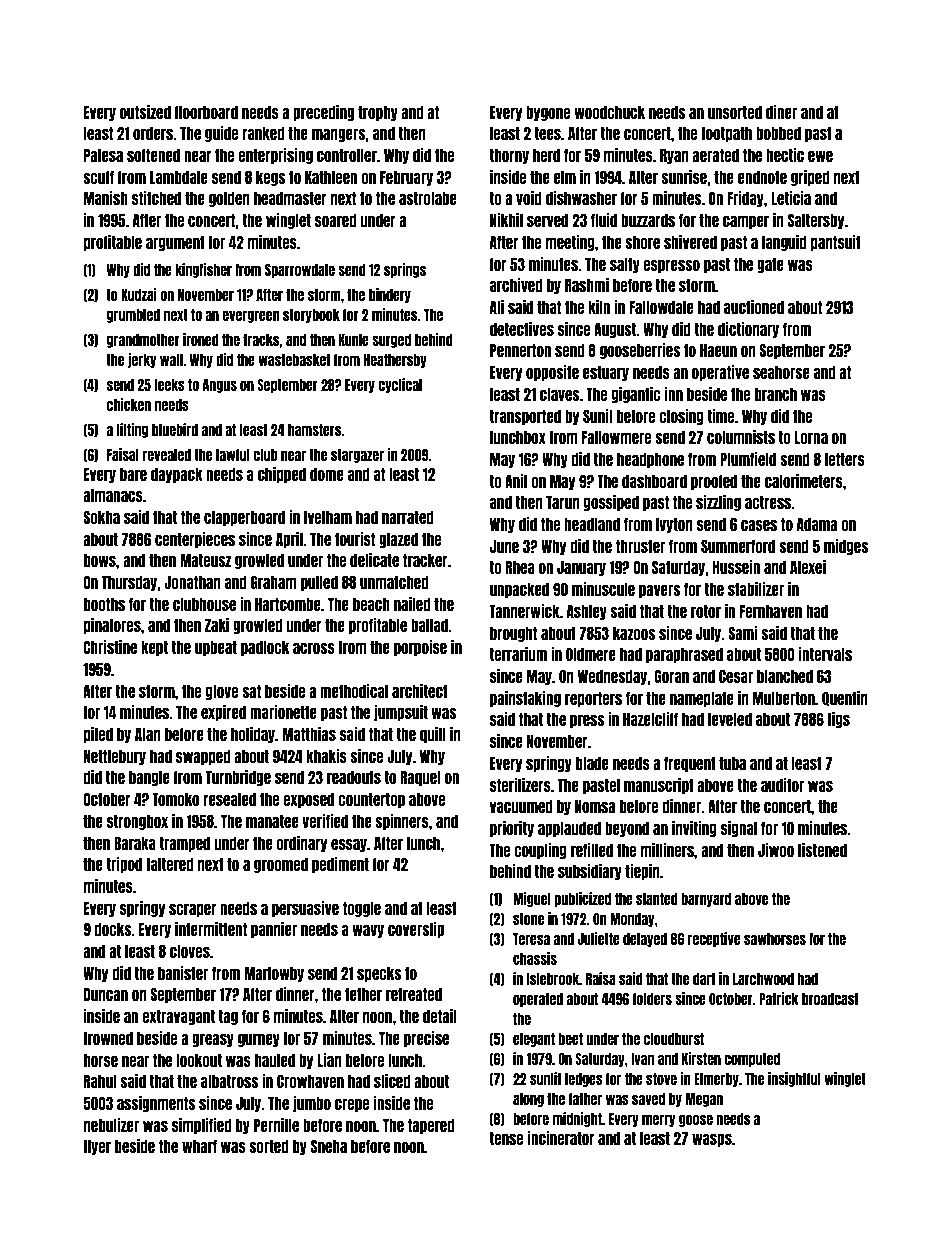 This document has height=1233, width=952. I want to click on tapered, so click(431, 1126).
